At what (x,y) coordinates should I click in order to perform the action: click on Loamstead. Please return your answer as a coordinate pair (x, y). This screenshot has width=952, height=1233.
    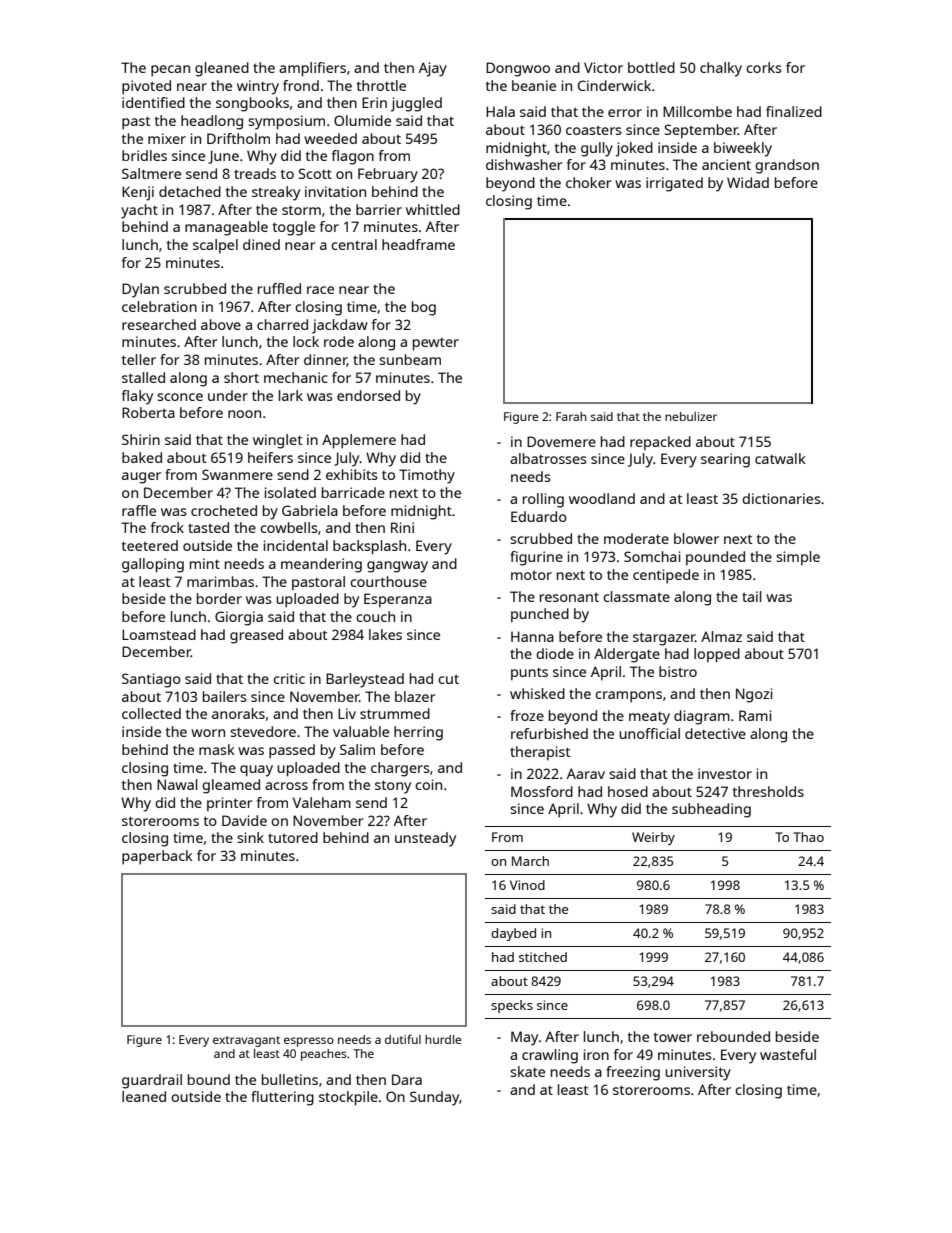
    Looking at the image, I should click on (159, 634).
